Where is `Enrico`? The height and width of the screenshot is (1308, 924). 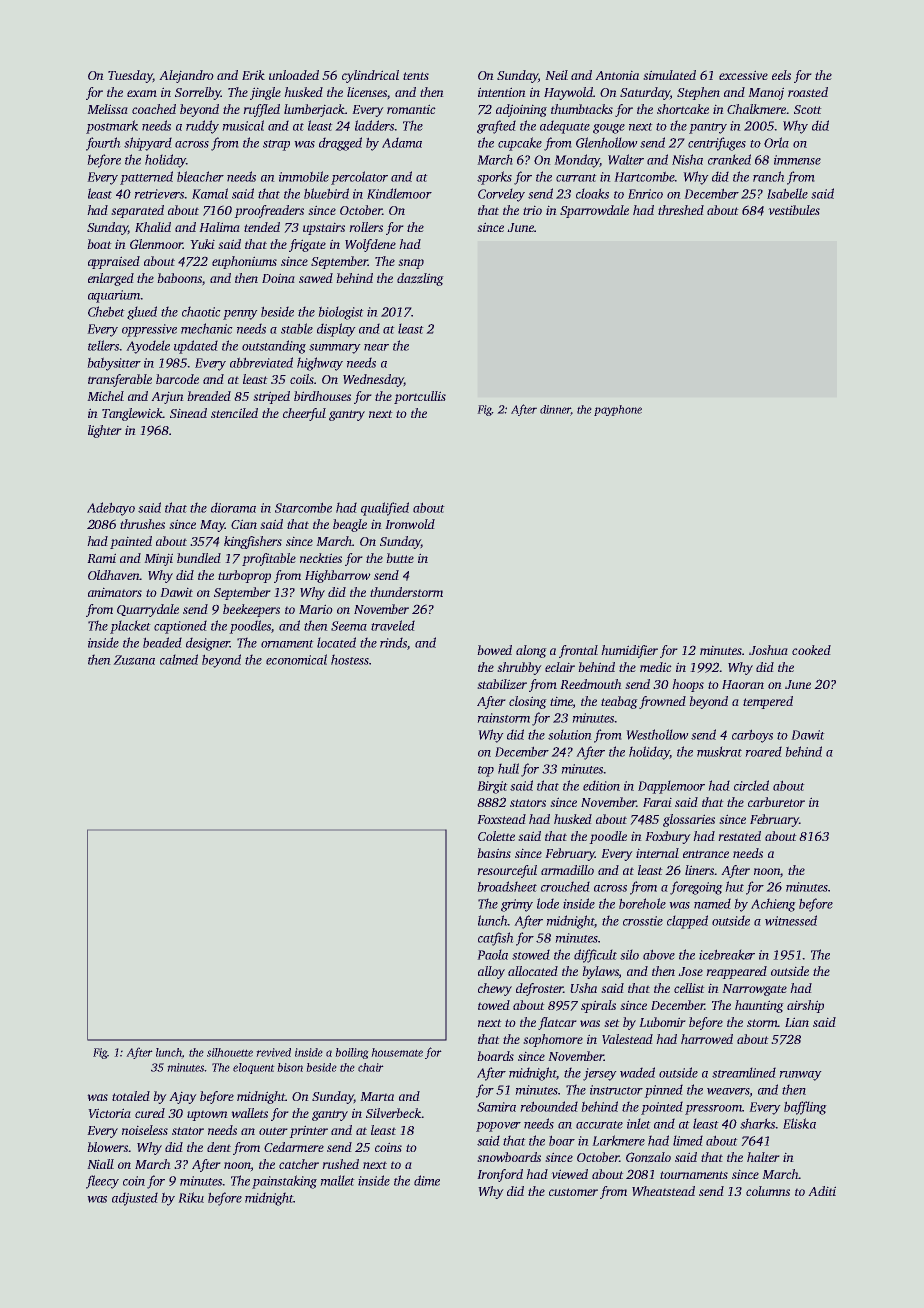
Enrico is located at coordinates (645, 194).
